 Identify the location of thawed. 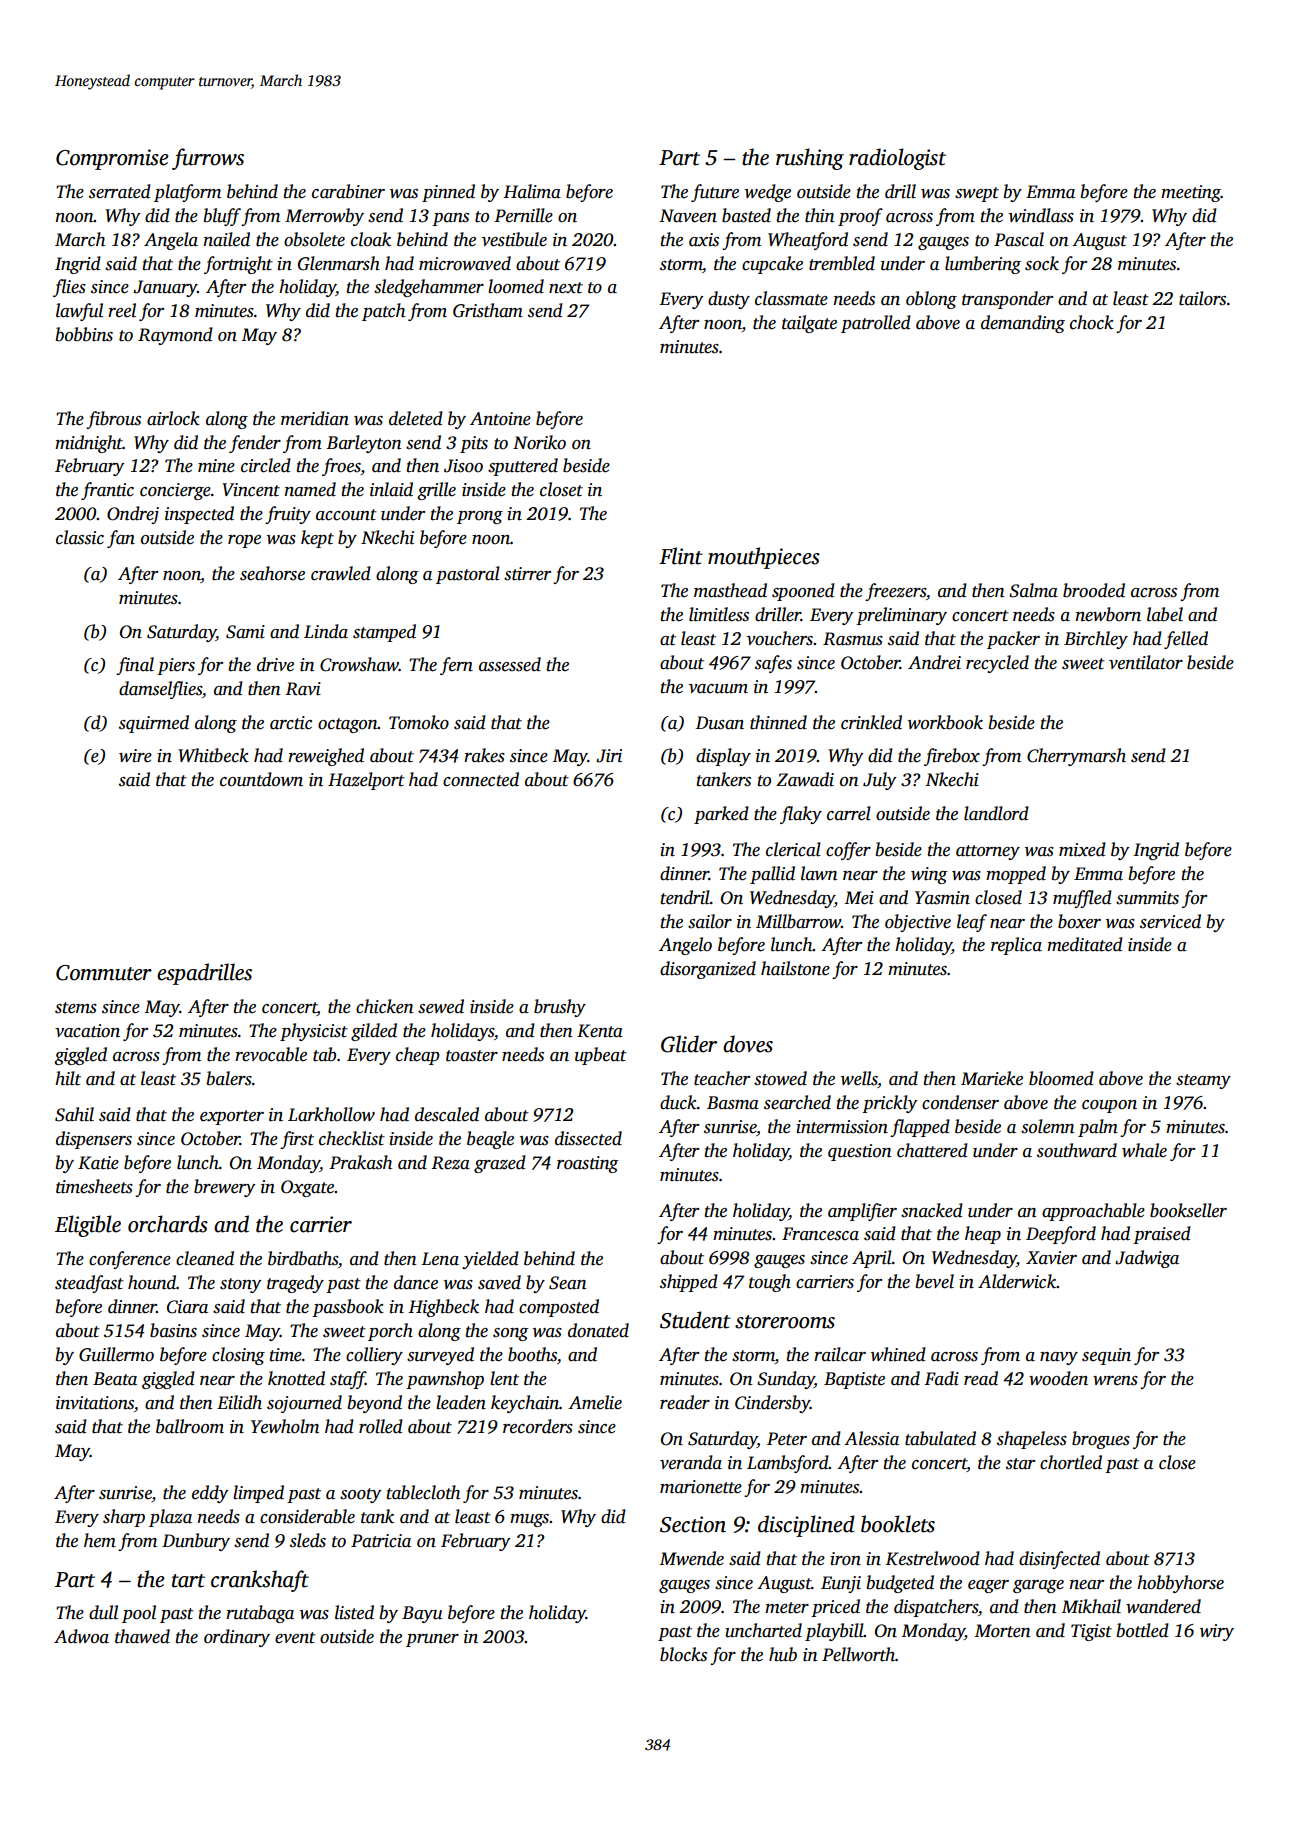
(142, 1636).
